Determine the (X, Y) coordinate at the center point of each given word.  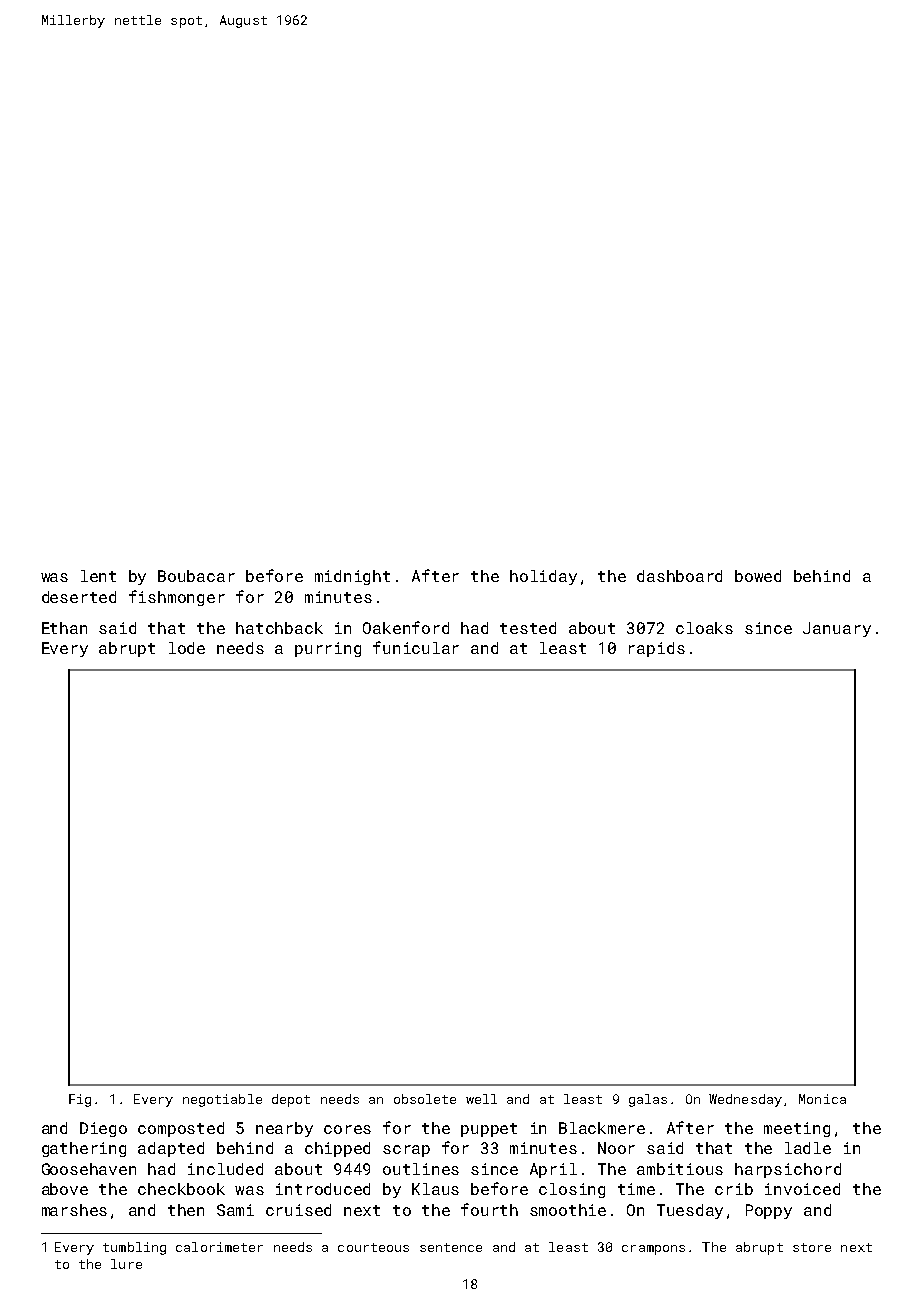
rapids (657, 649)
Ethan (64, 628)
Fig (80, 1100)
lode (187, 648)
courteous (373, 1247)
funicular (416, 647)
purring (328, 649)
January (837, 629)
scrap (406, 1151)
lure (126, 1264)
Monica (822, 1099)
